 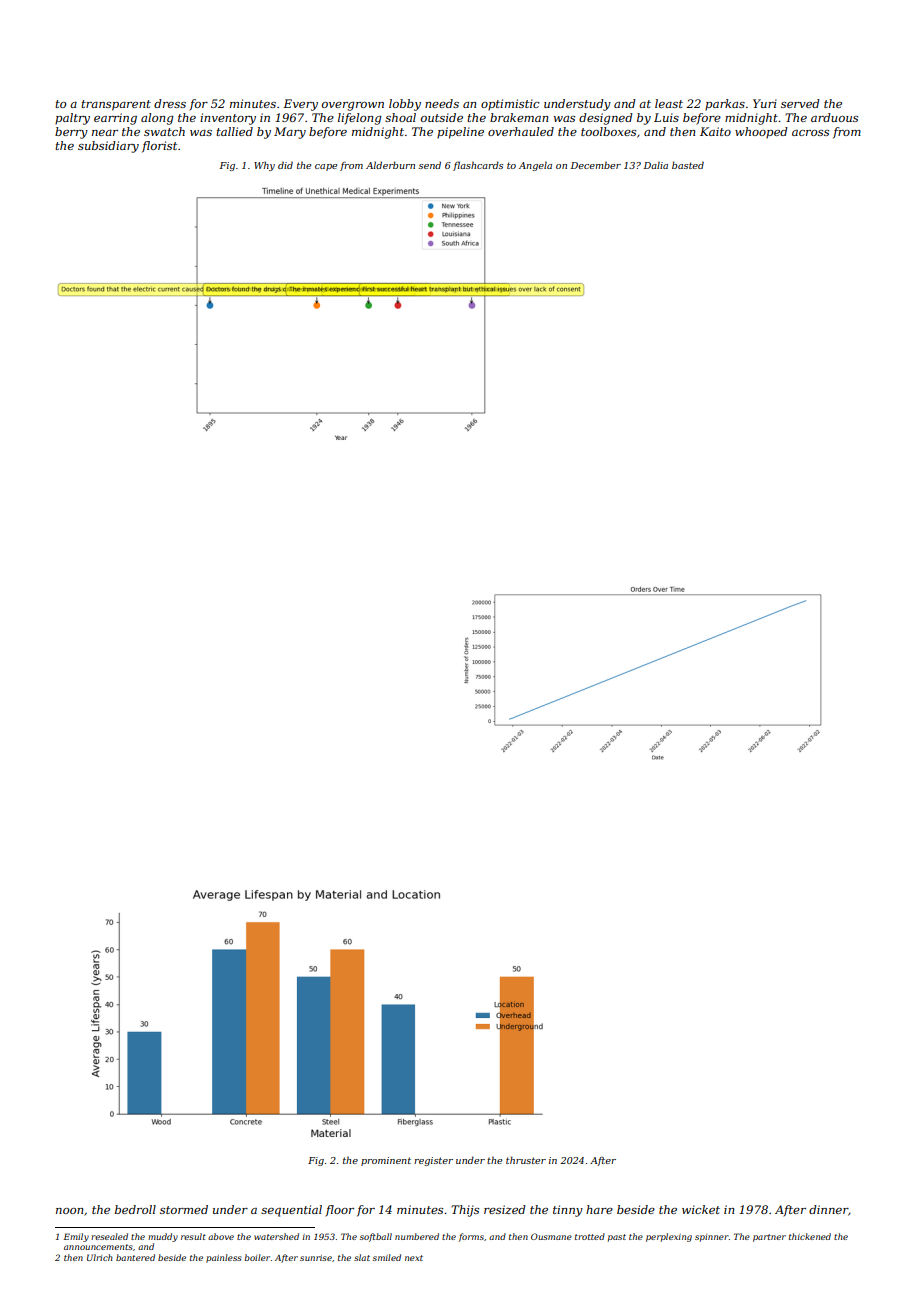 I want to click on Alderburn, so click(x=390, y=165).
